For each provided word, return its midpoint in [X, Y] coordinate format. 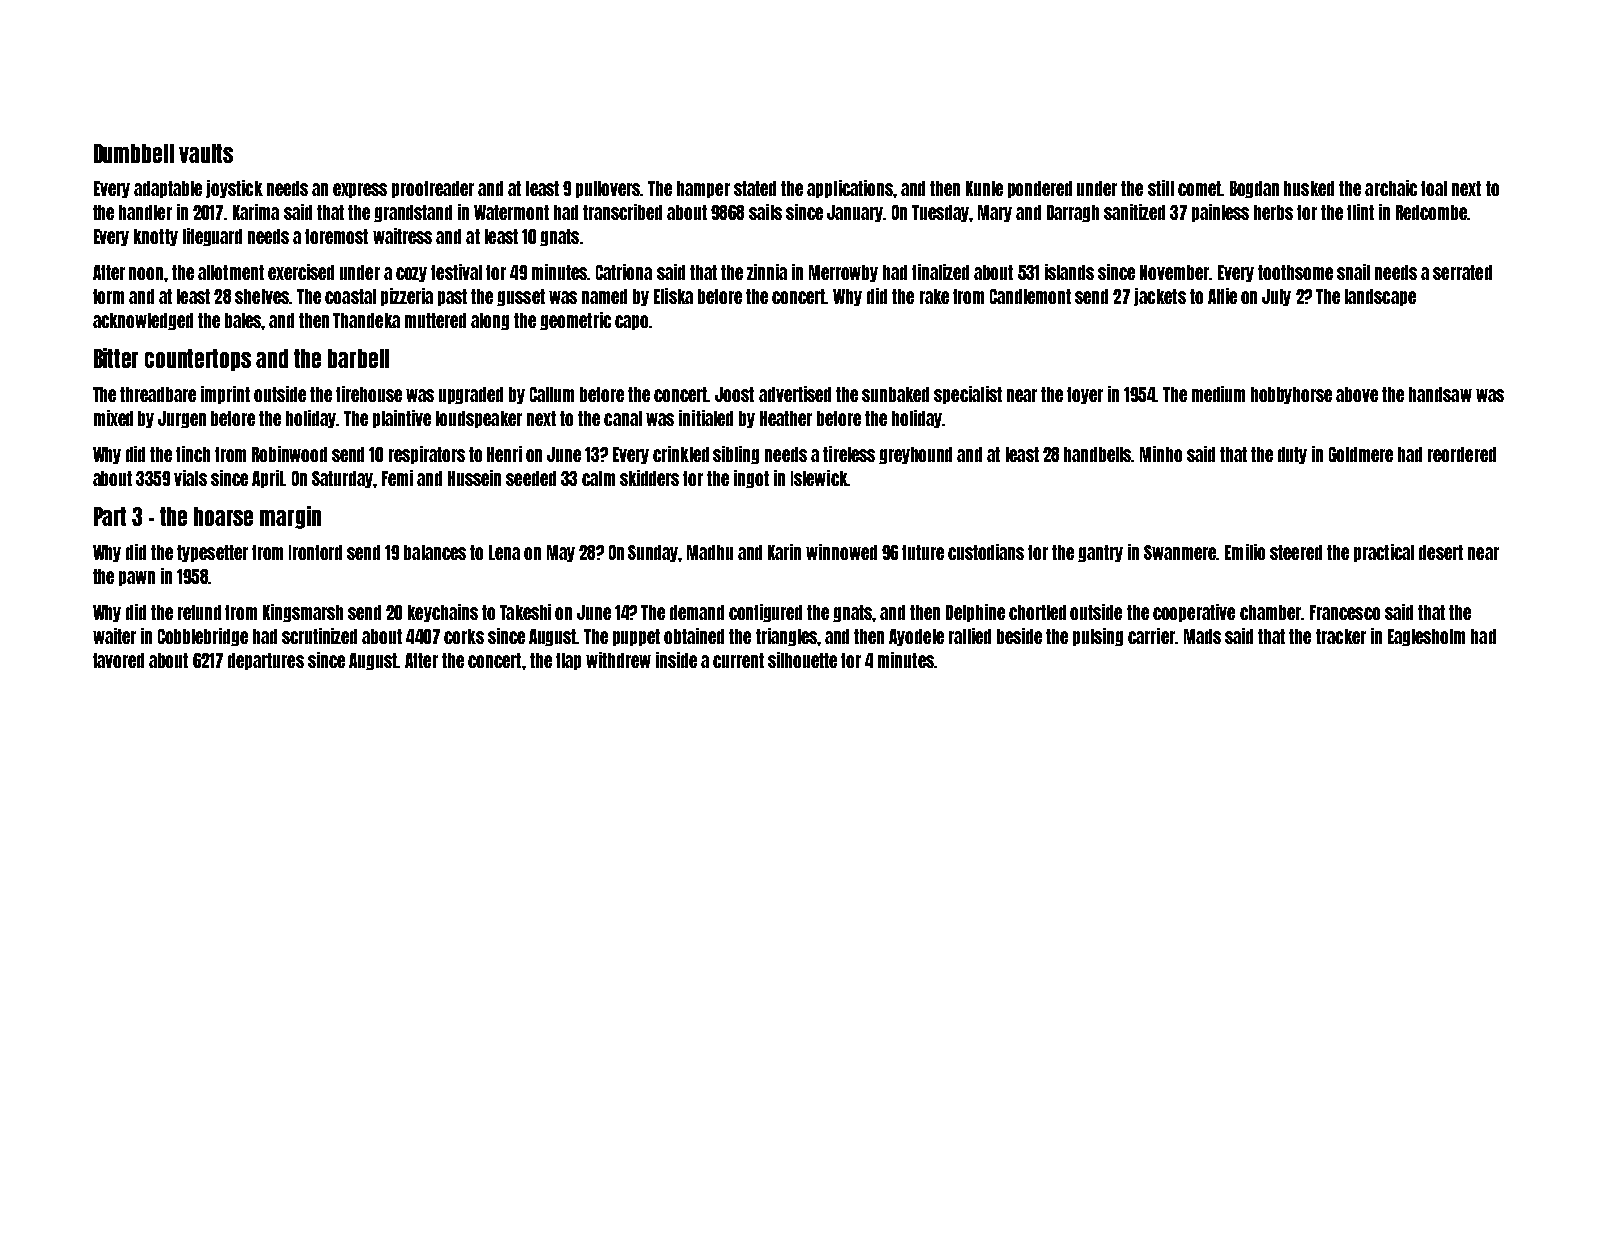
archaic [1391, 188]
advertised [795, 394]
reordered [1462, 454]
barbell [358, 358]
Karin [784, 552]
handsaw [1440, 394]
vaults [206, 153]
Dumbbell [134, 153]
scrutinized [319, 636]
